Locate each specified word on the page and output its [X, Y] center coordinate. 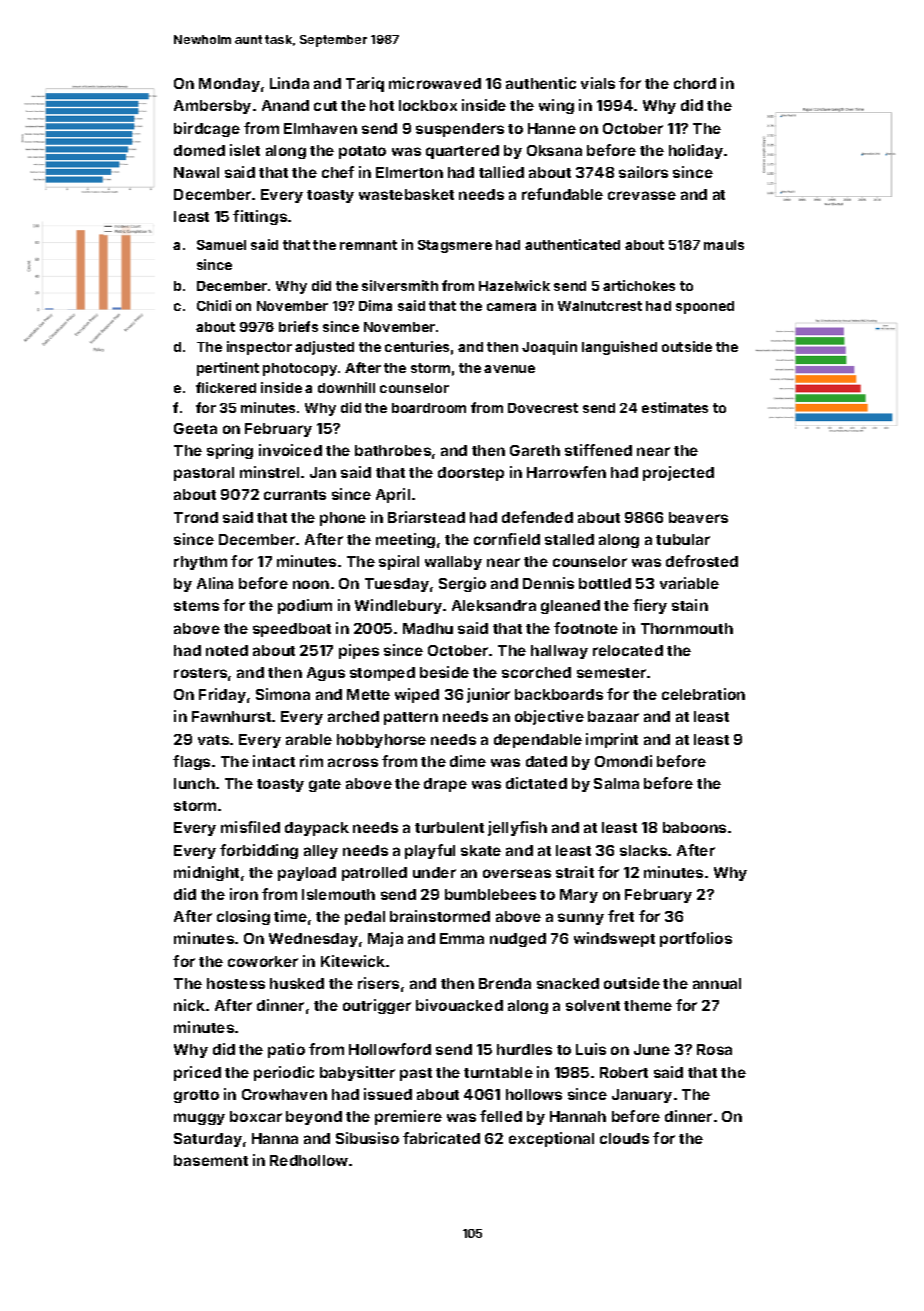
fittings [260, 217]
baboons [694, 827]
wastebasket [406, 194]
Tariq [365, 84]
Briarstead [426, 517]
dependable [538, 741]
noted [227, 650]
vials [598, 83]
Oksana [554, 150]
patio [286, 1050]
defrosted [702, 561]
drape [445, 785]
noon [311, 584]
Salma [616, 783]
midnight [206, 873]
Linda [289, 83]
